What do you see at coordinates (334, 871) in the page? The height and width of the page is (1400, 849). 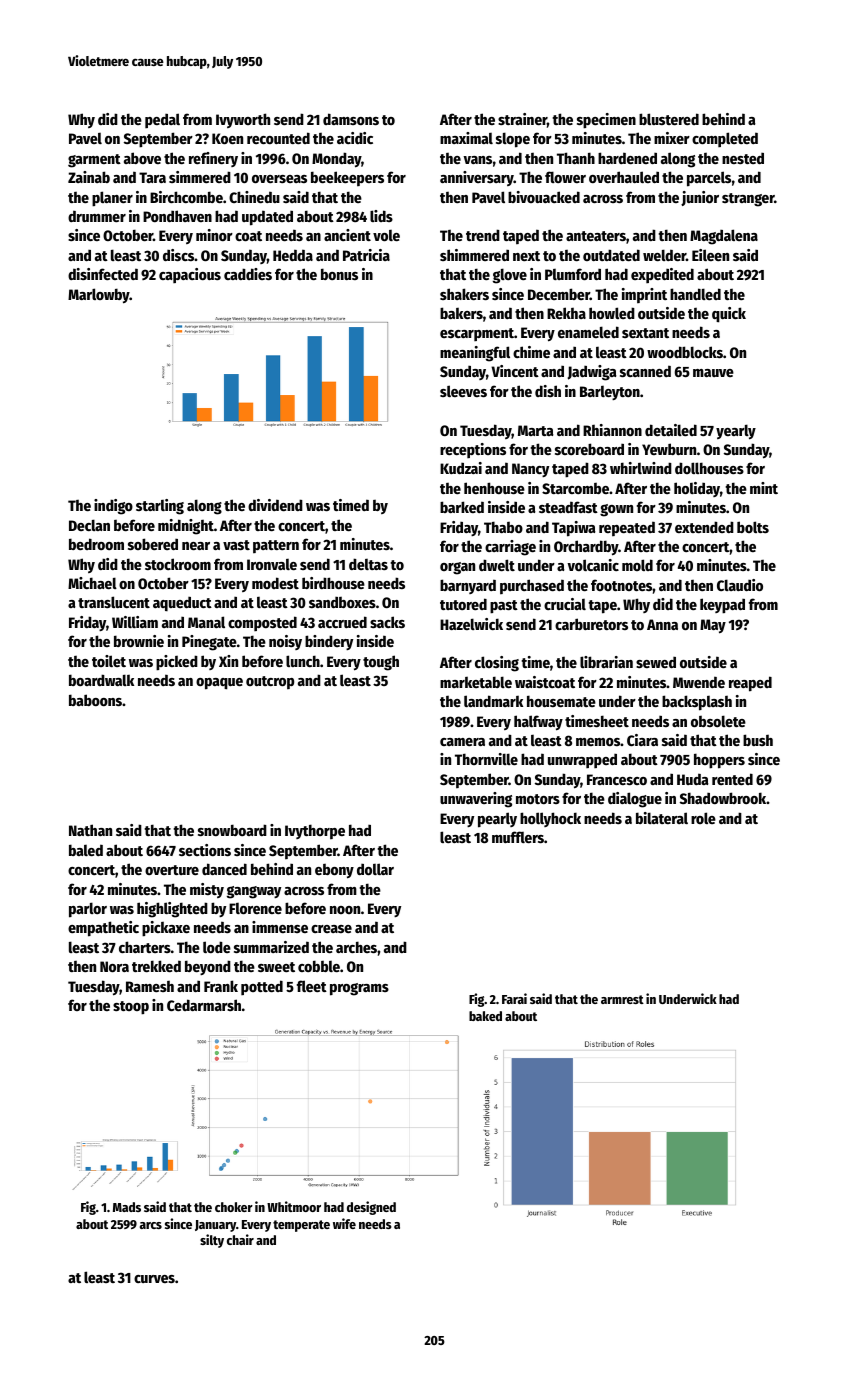 I see `ebony` at bounding box center [334, 871].
